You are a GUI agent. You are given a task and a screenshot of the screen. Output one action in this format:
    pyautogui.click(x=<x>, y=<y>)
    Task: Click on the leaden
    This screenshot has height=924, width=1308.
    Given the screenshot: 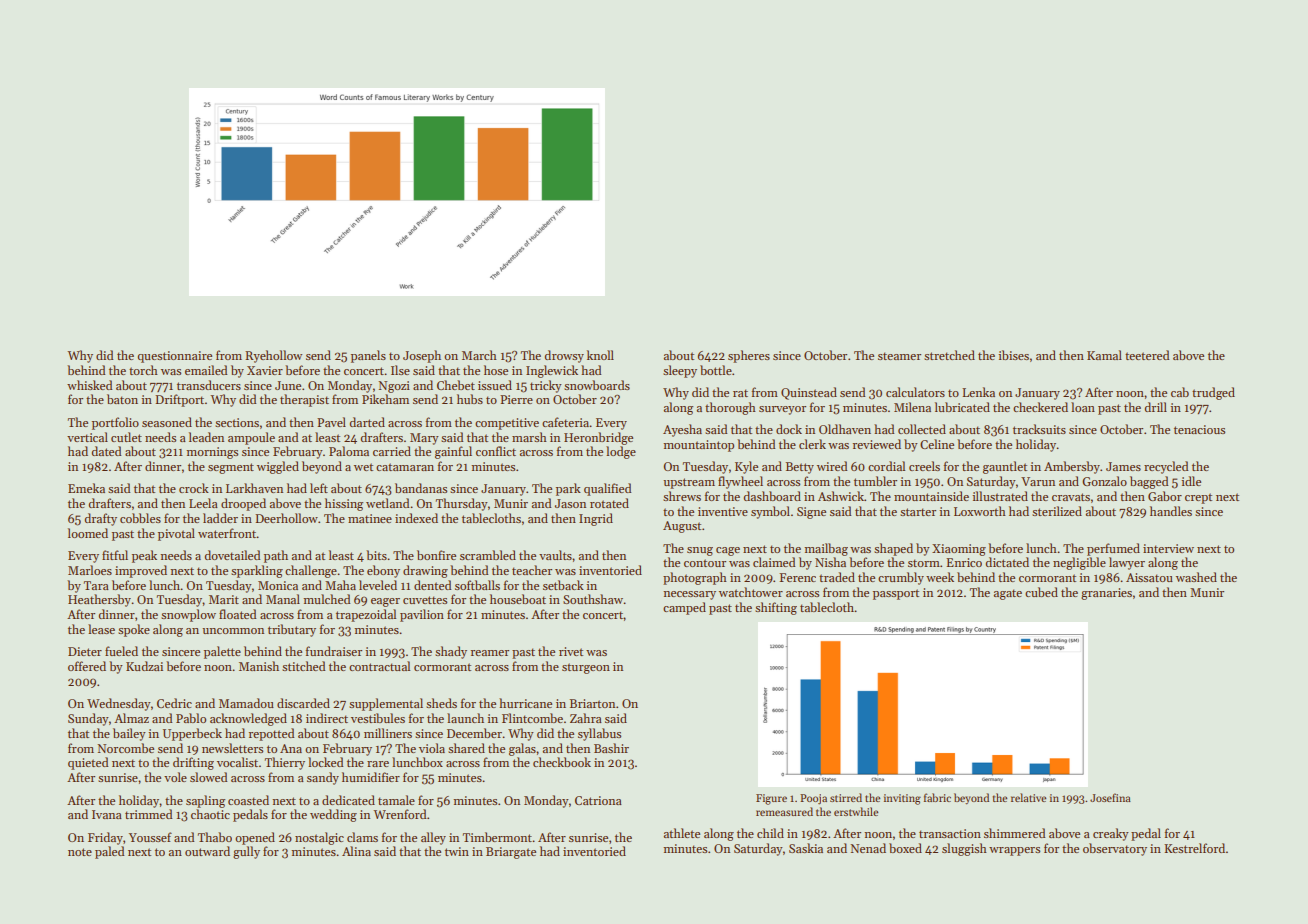 What is the action you would take?
    pyautogui.click(x=206, y=437)
